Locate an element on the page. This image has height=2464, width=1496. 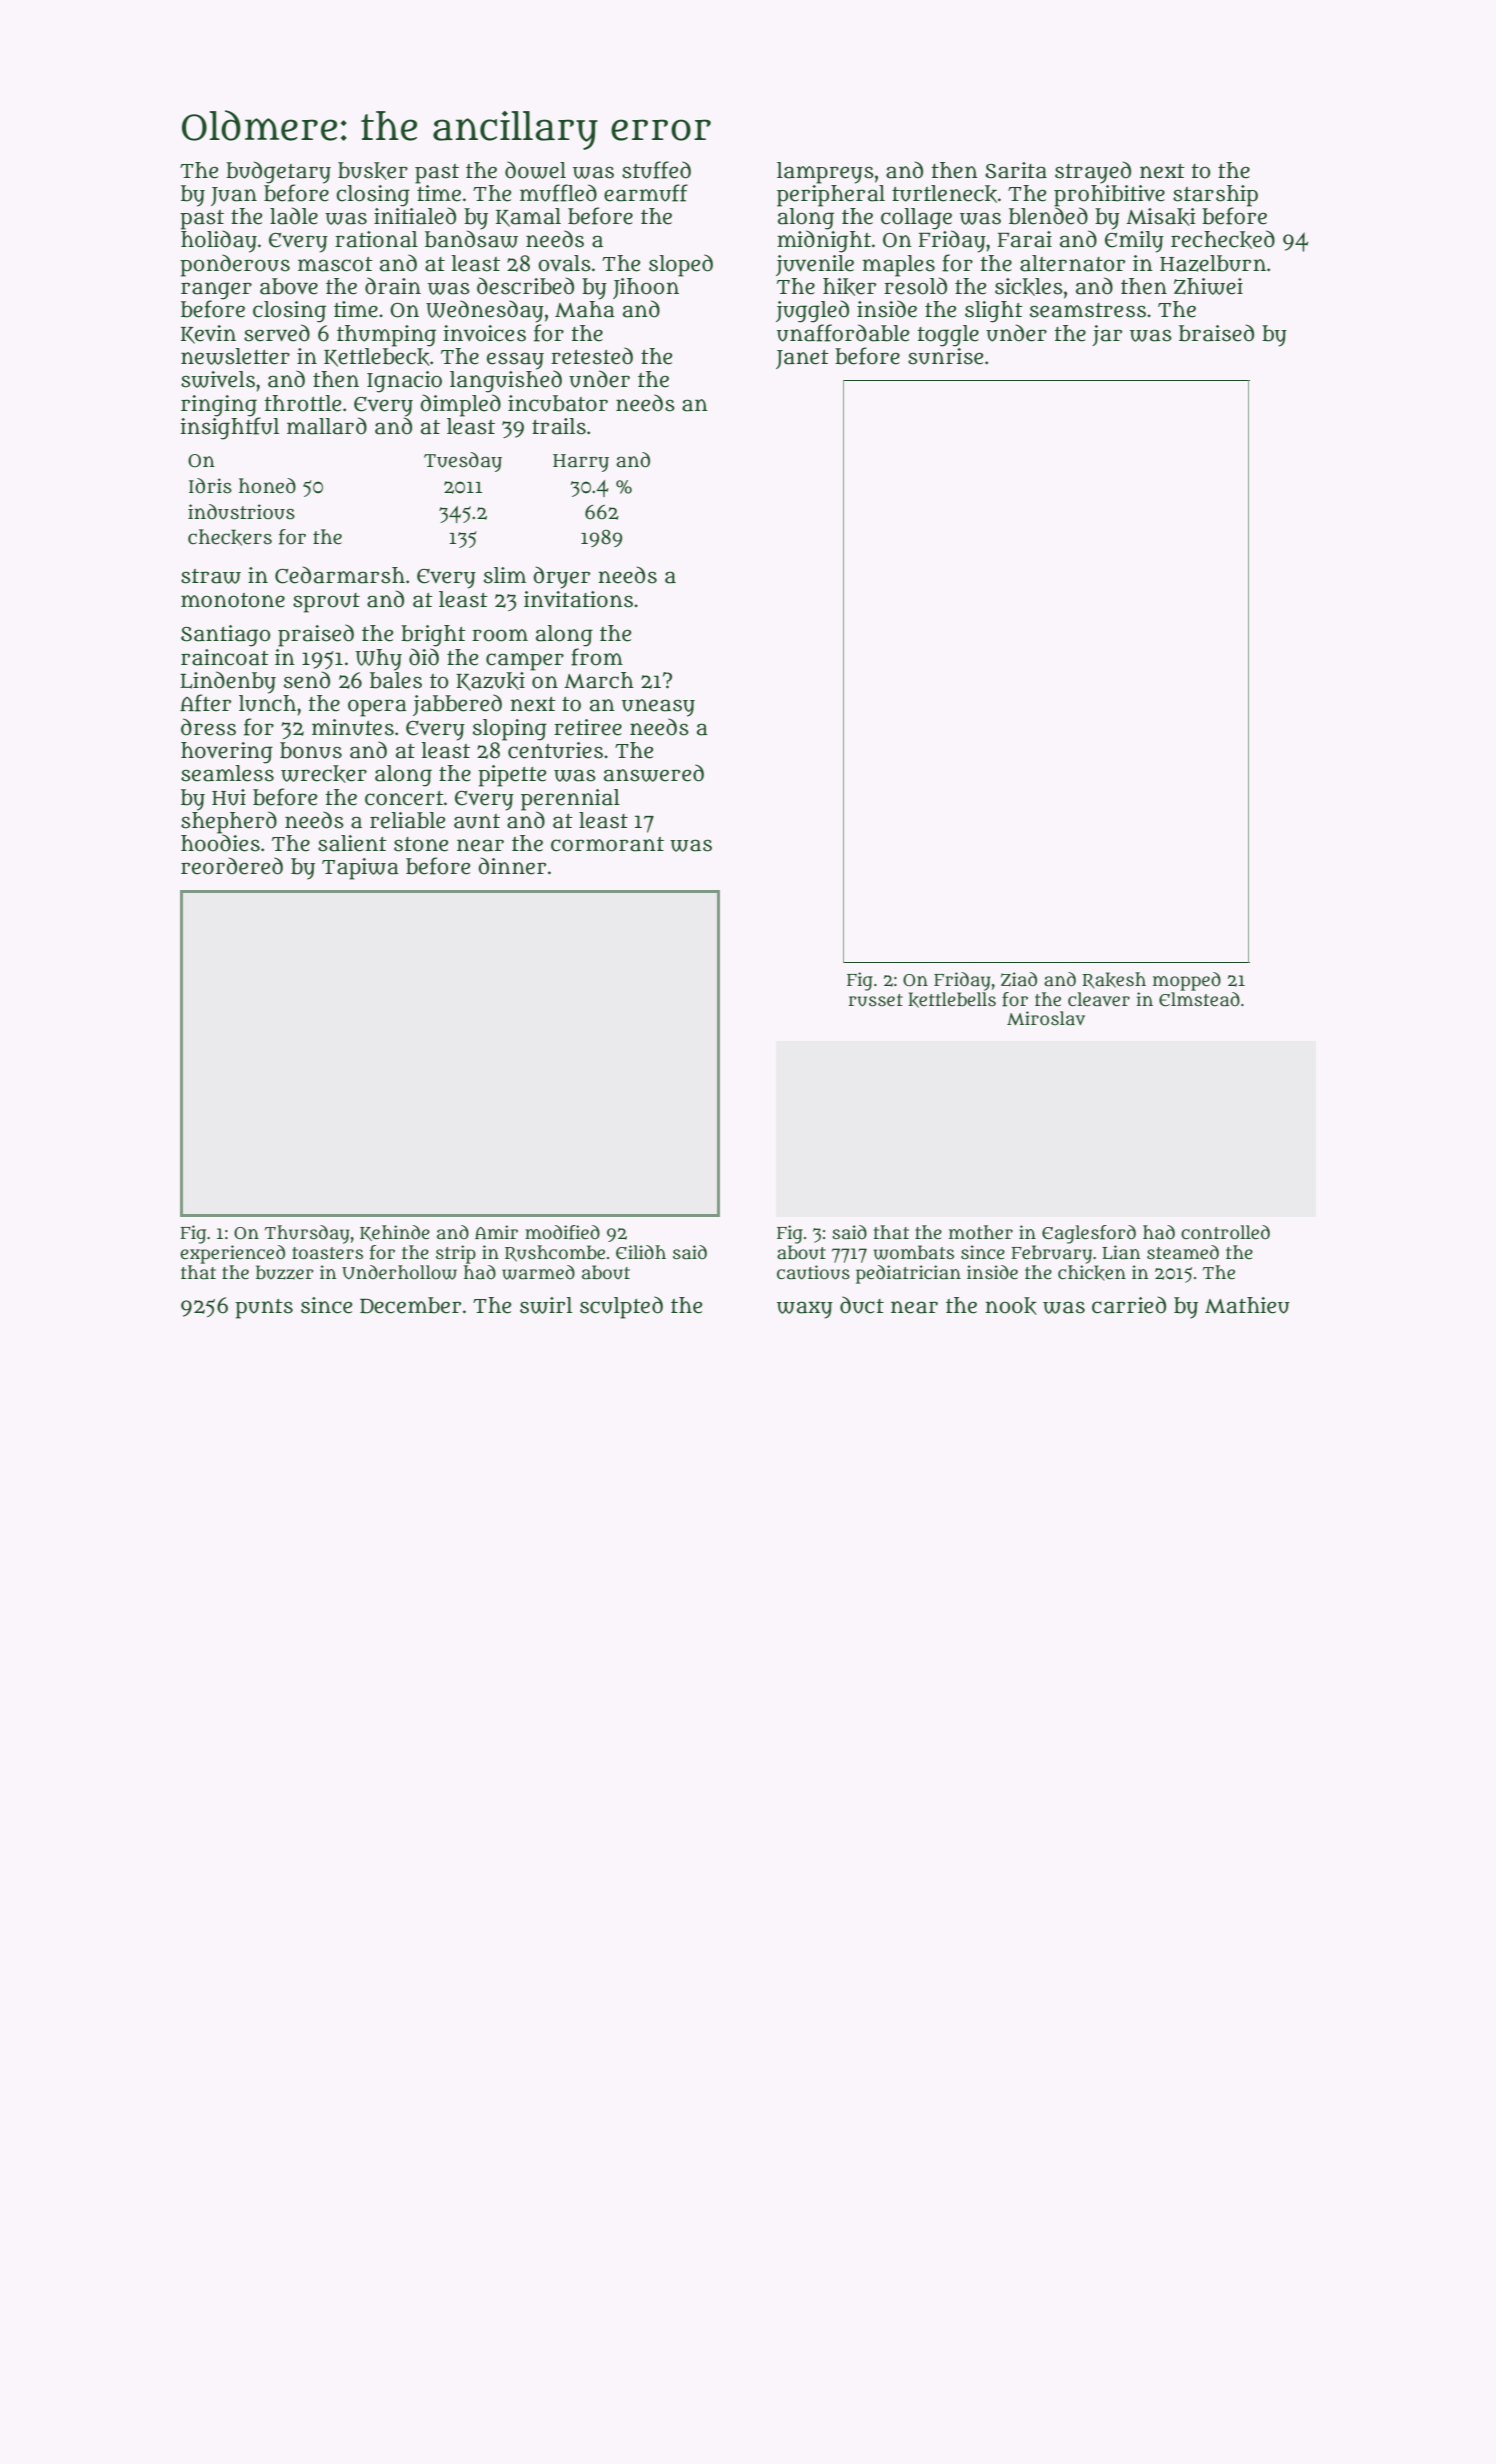
retested is located at coordinates (592, 356).
